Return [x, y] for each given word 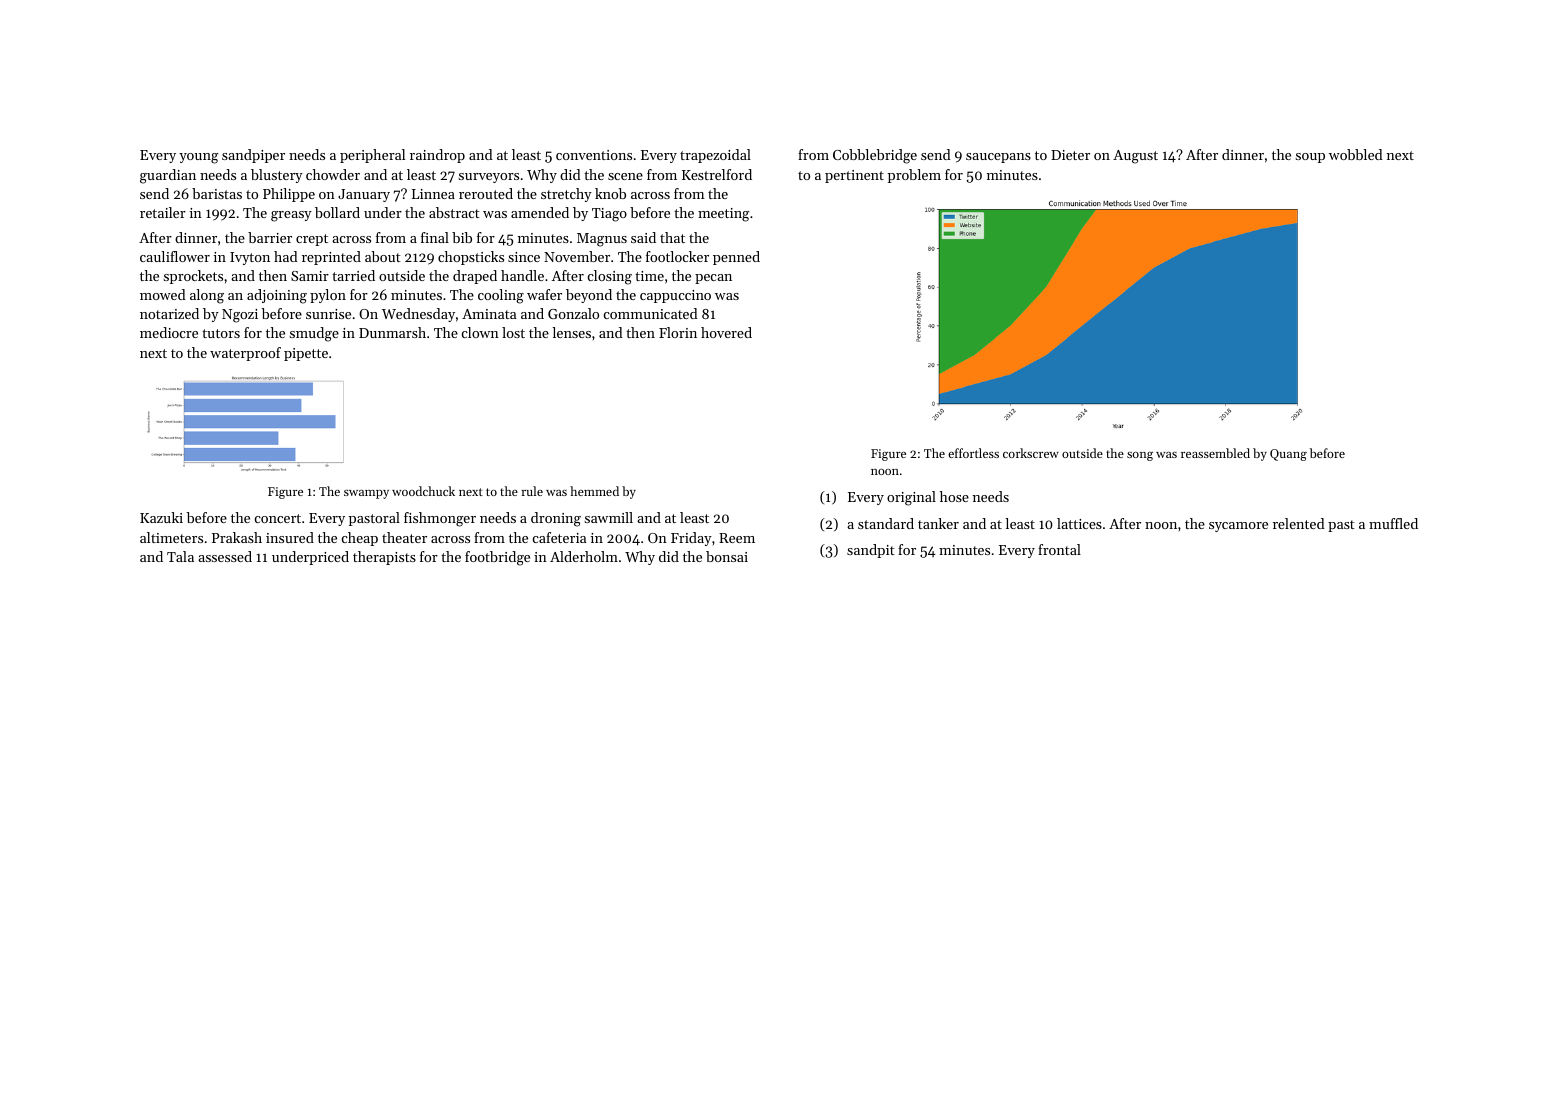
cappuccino [675, 296]
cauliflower [175, 256]
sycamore [1238, 527]
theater [404, 537]
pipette [306, 354]
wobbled [1356, 154]
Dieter [1070, 155]
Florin [678, 332]
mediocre [169, 332]
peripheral [372, 156]
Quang [1288, 455]
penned [736, 258]
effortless [973, 453]
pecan [713, 279]
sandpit [871, 551]
